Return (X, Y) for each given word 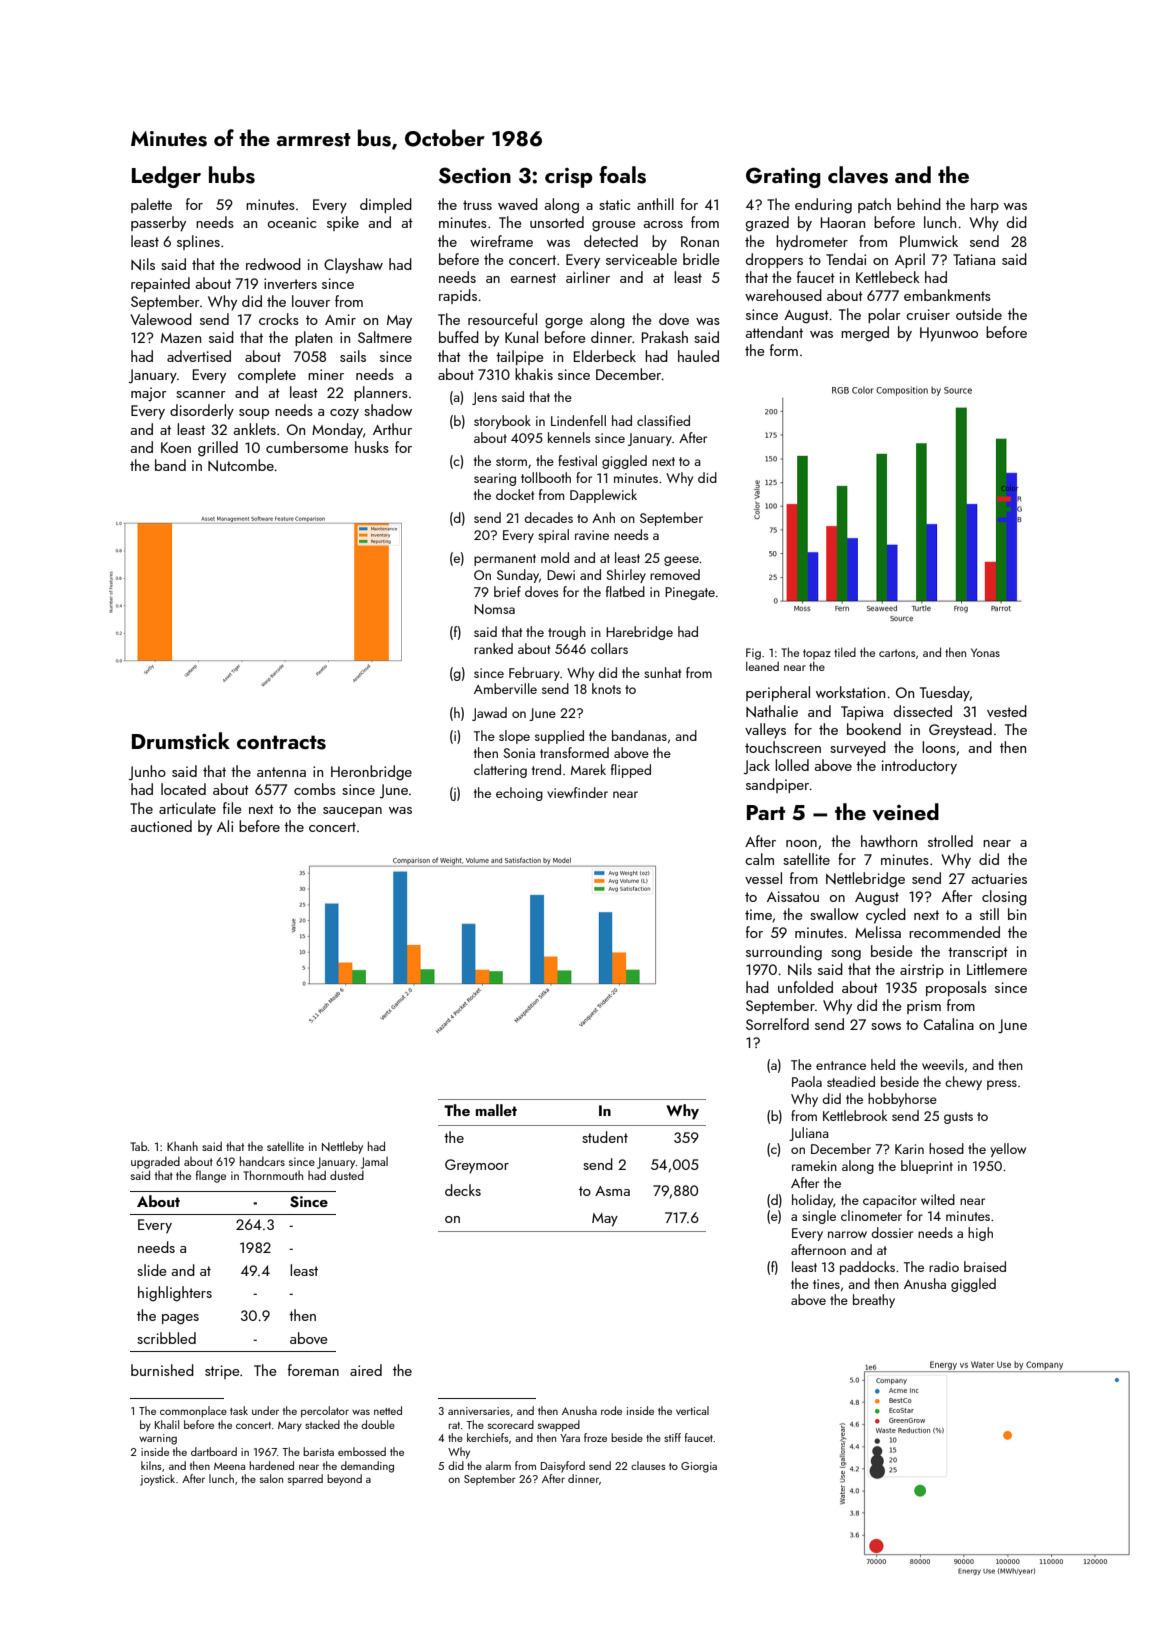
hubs (232, 175)
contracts (281, 742)
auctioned (161, 826)
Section (475, 175)
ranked (493, 648)
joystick (157, 1480)
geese (681, 561)
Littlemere (997, 969)
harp (985, 205)
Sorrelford (777, 1024)
